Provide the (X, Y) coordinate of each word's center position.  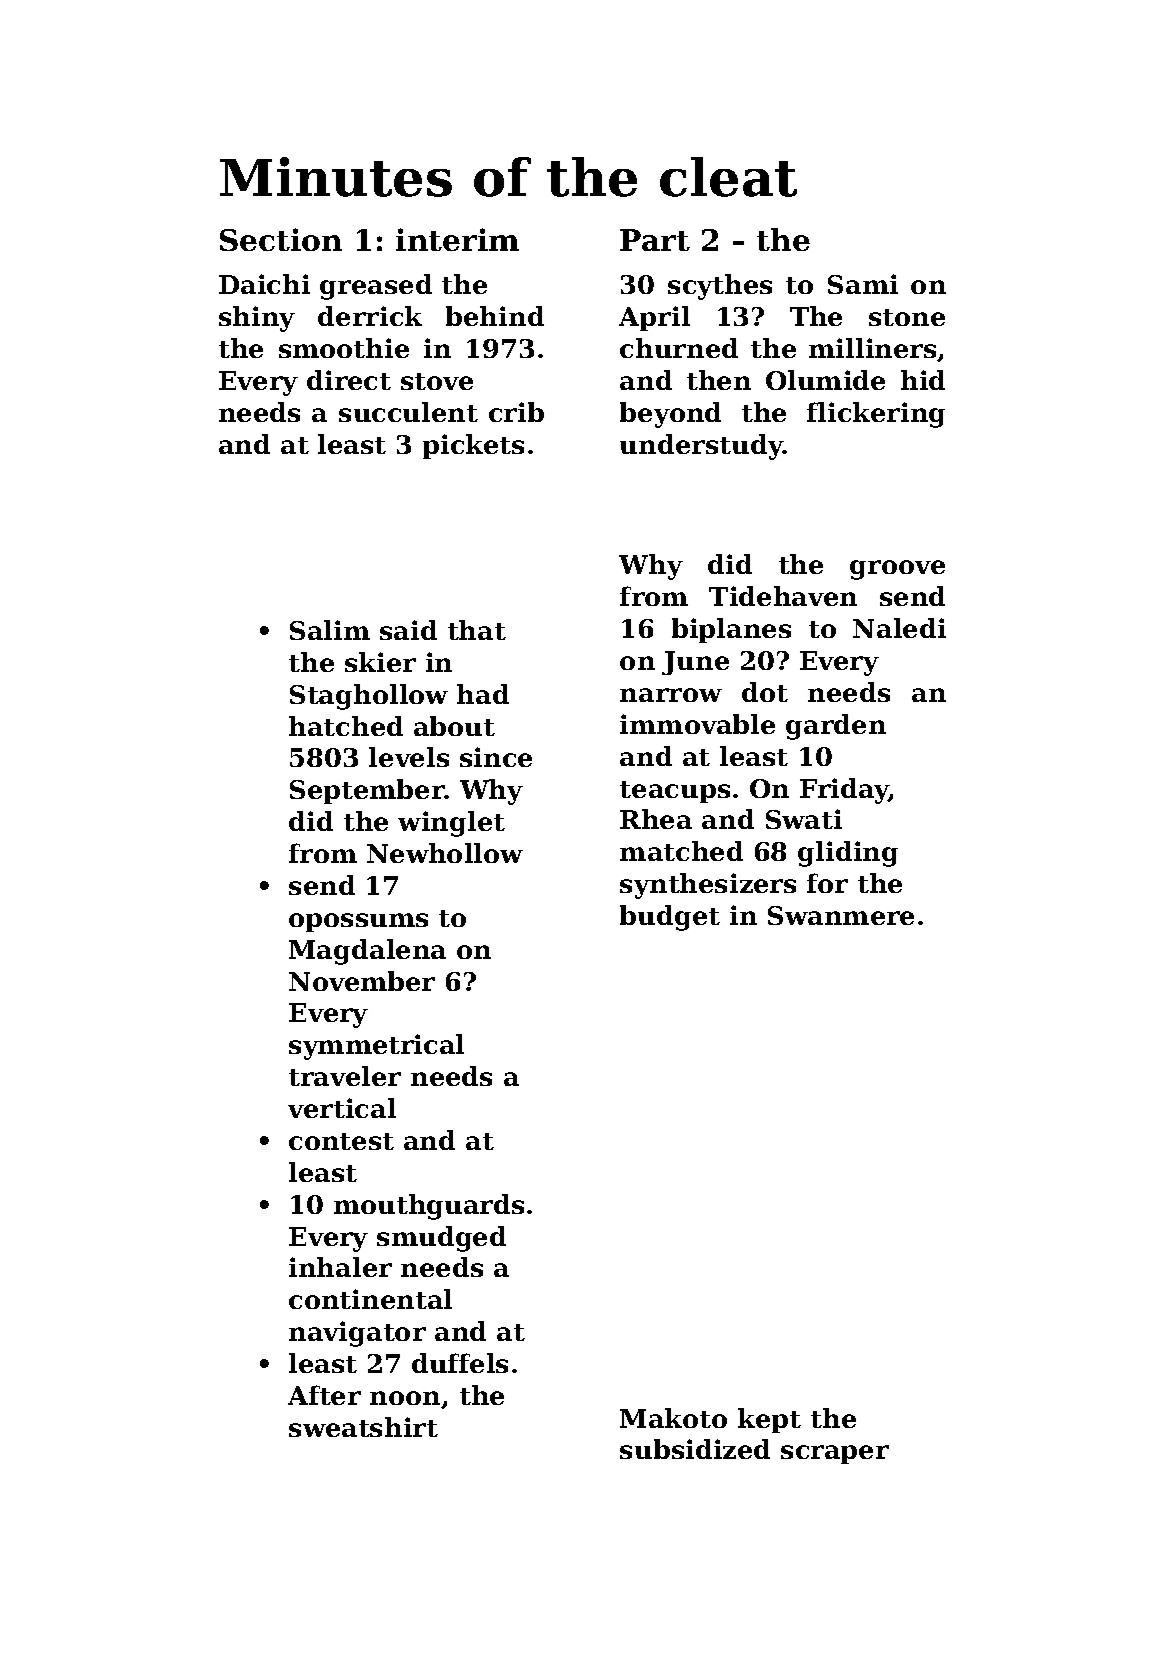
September (367, 791)
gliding (848, 854)
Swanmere (841, 915)
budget (670, 918)
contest (341, 1141)
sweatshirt (363, 1427)
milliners (872, 348)
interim (457, 239)
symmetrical (376, 1047)
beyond (670, 415)
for (827, 883)
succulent (408, 412)
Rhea (656, 819)
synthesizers (708, 886)
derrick (370, 316)
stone (907, 317)
